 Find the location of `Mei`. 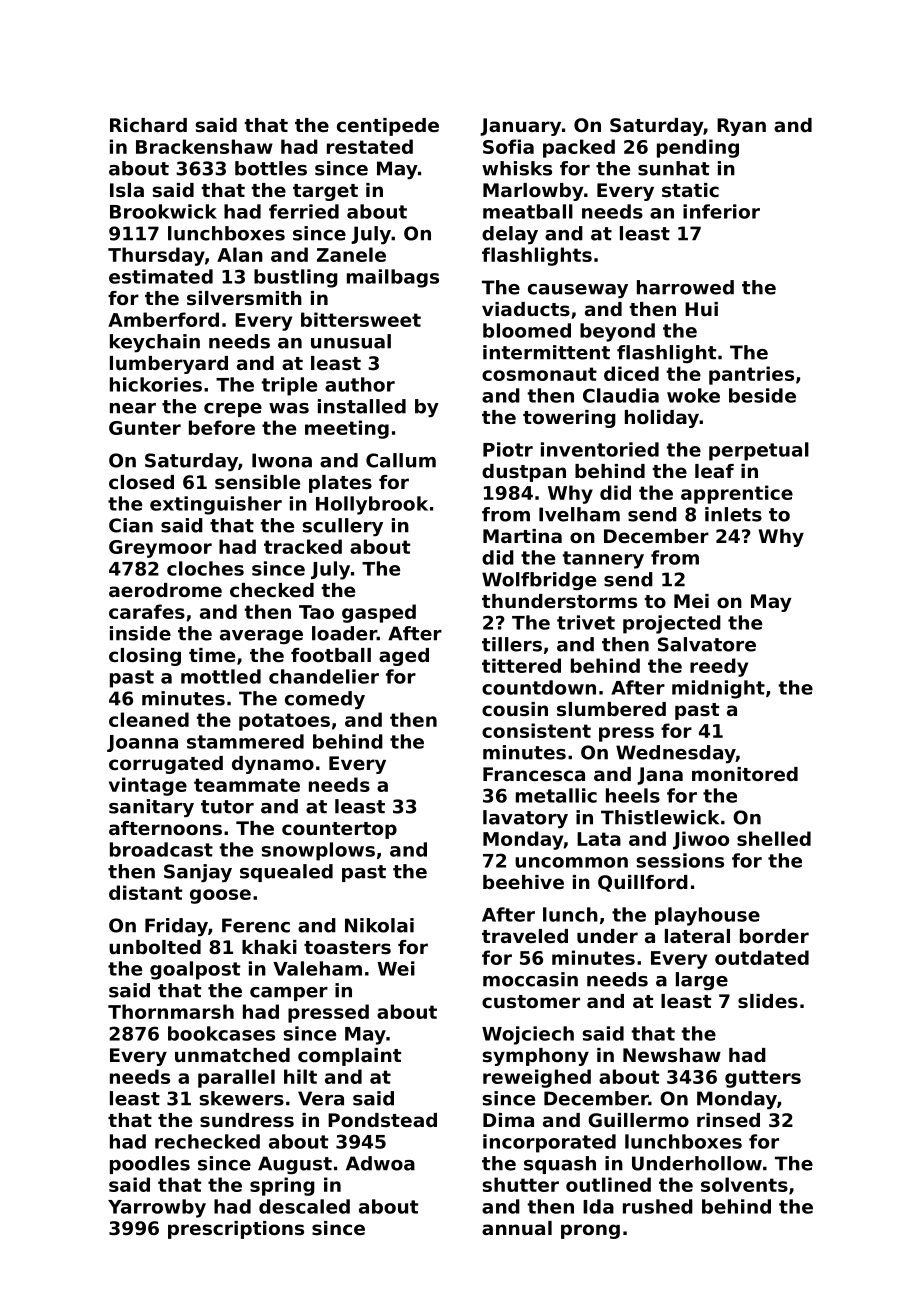

Mei is located at coordinates (691, 601).
